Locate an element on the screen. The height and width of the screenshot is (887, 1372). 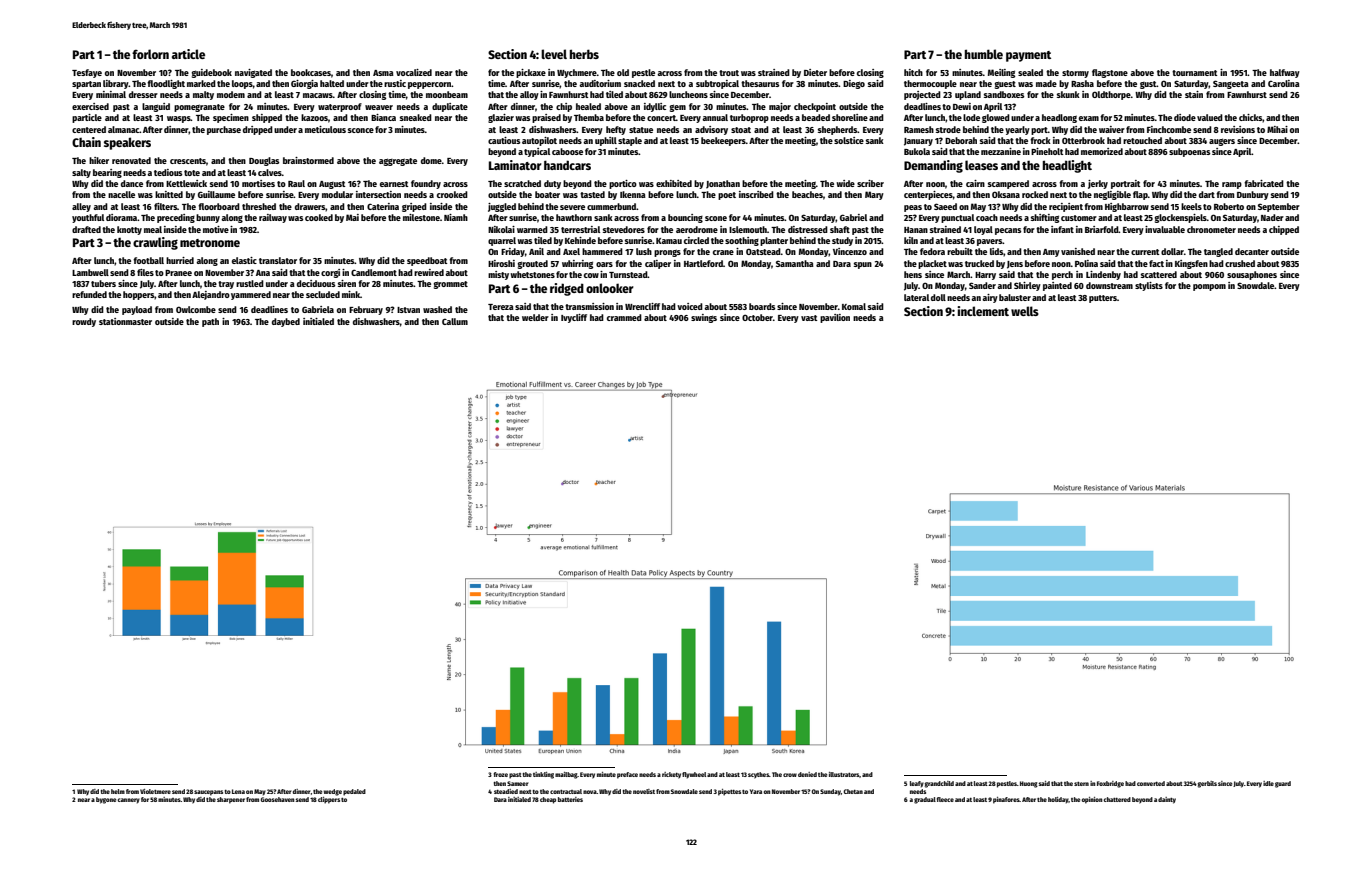
helm is located at coordinates (118, 791).
